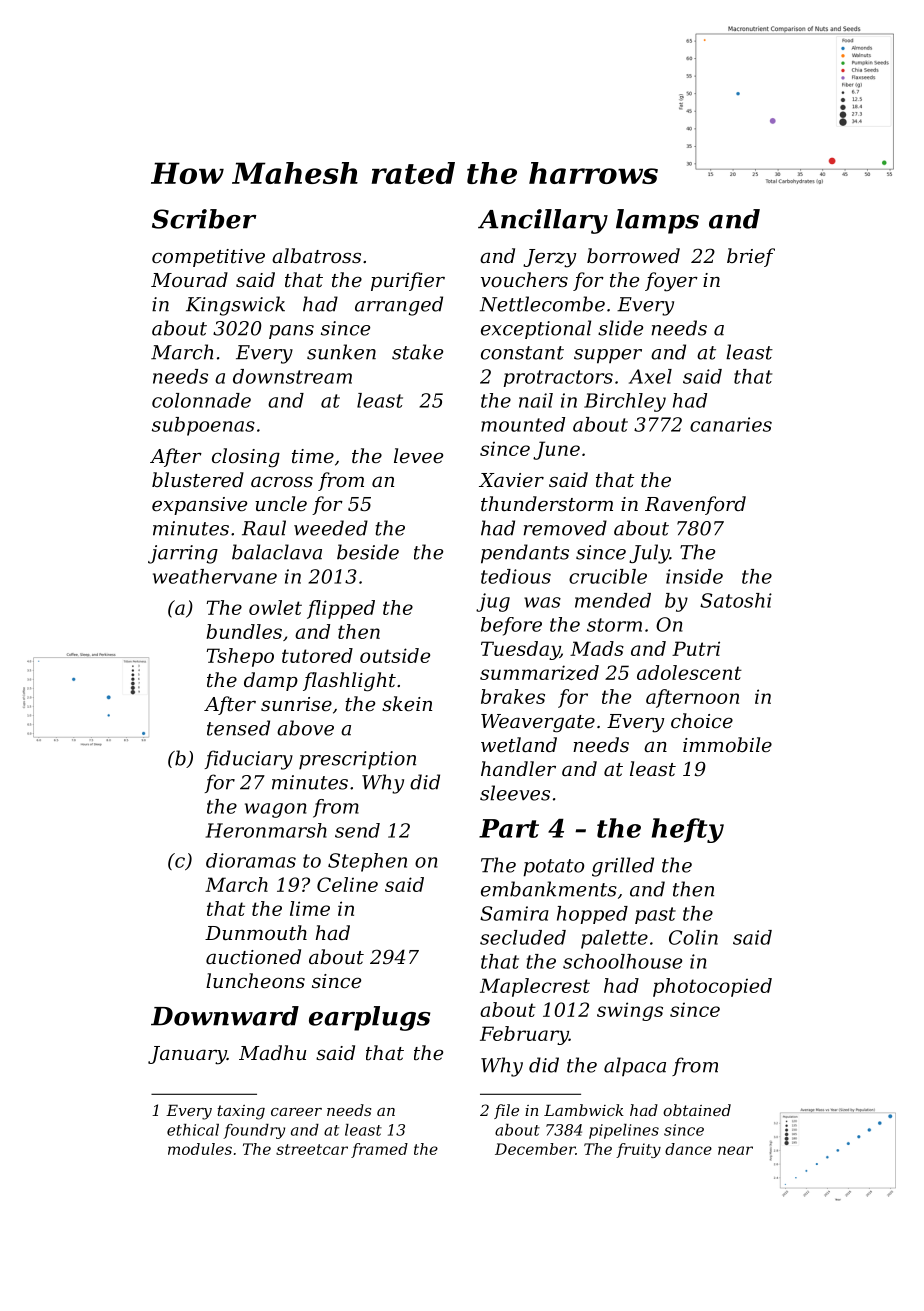 The image size is (924, 1311). I want to click on handler, so click(518, 768).
